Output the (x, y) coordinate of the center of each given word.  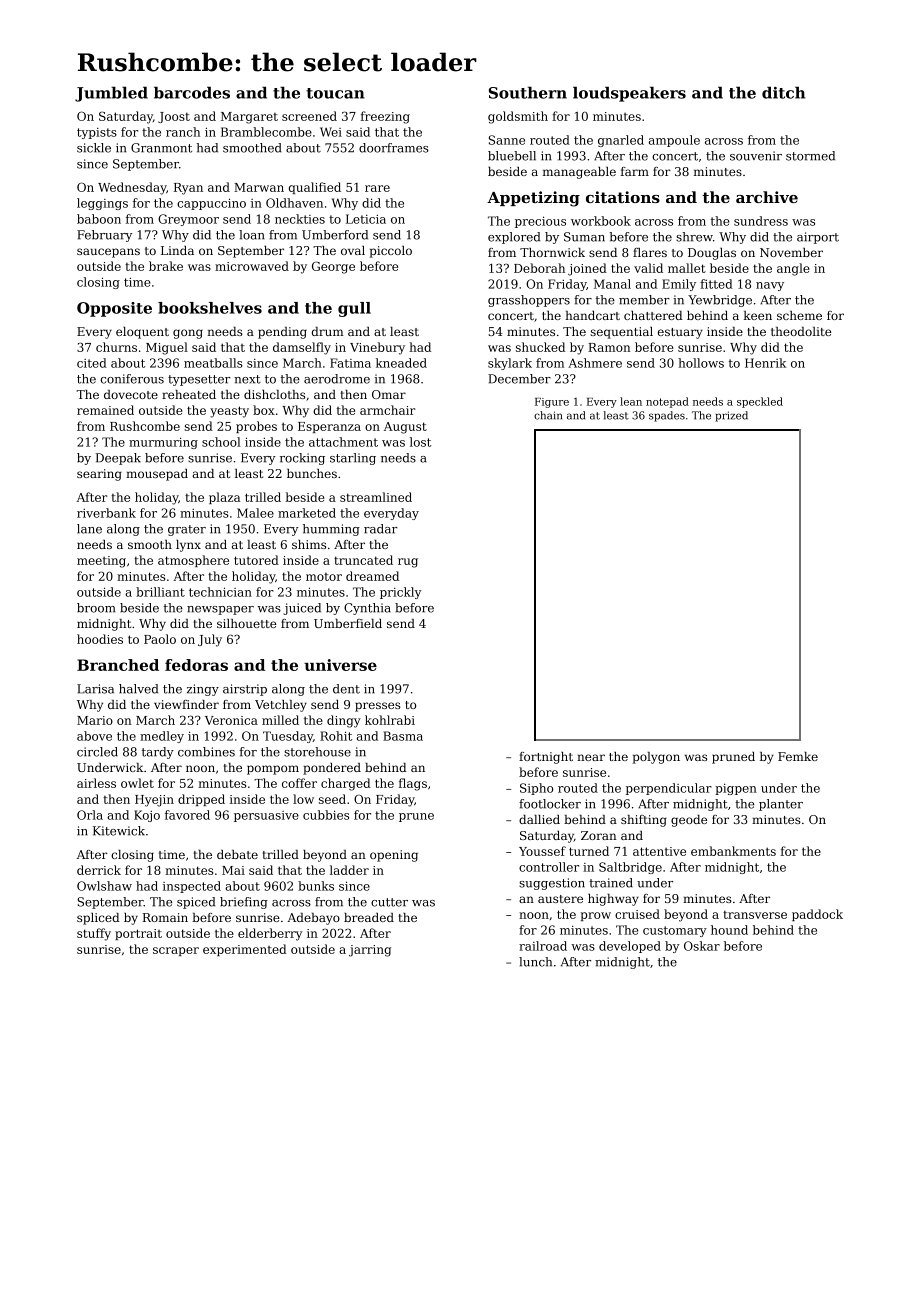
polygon (656, 758)
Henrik (765, 363)
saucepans (108, 253)
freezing (385, 117)
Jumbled (111, 94)
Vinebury (377, 348)
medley (162, 737)
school (221, 442)
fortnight (546, 758)
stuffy (94, 934)
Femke (798, 756)
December (519, 379)
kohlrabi (390, 720)
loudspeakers (629, 94)
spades (667, 416)
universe (340, 665)
